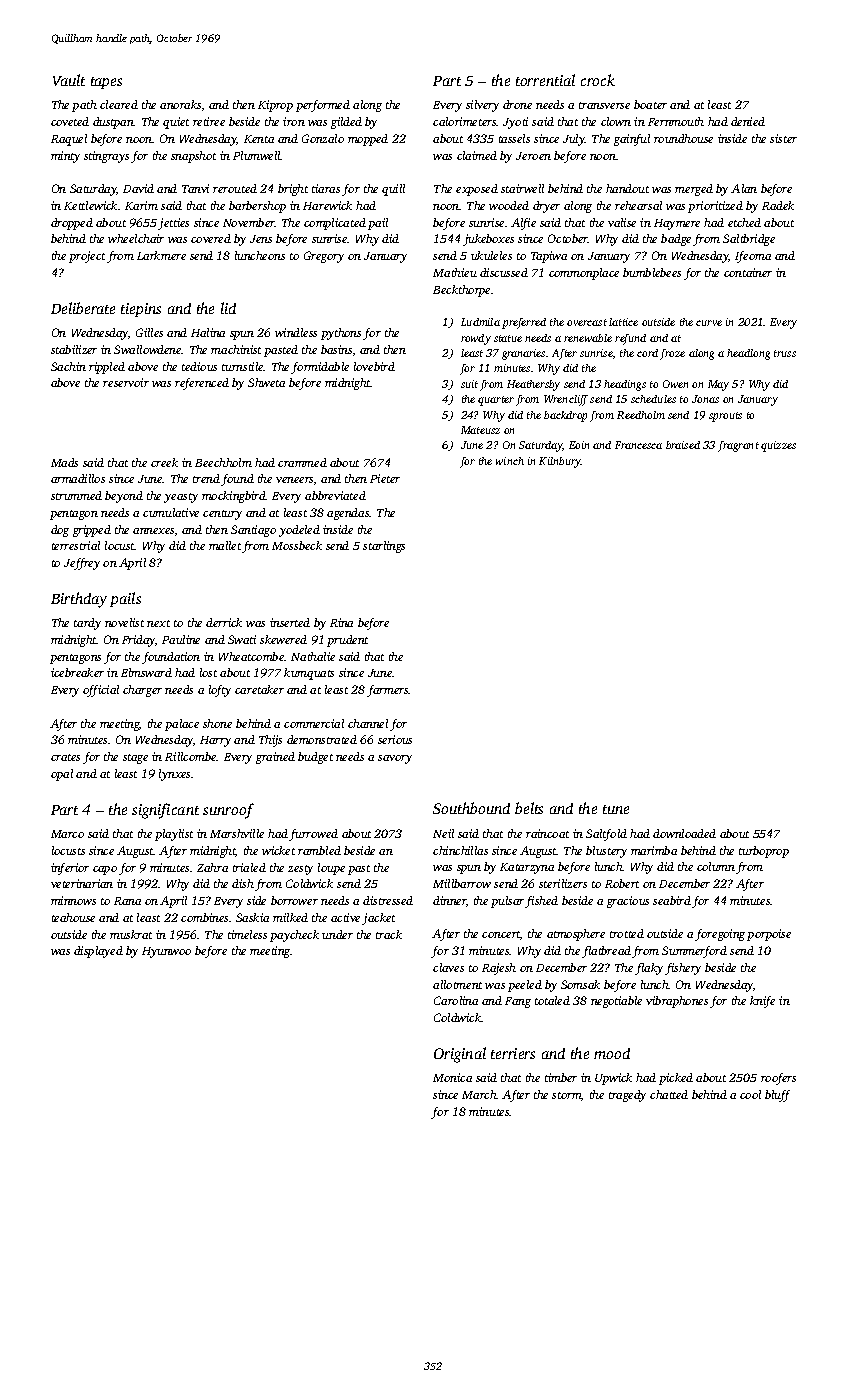 This page has height=1400, width=849. What do you see at coordinates (627, 1096) in the page?
I see `tragedy` at bounding box center [627, 1096].
